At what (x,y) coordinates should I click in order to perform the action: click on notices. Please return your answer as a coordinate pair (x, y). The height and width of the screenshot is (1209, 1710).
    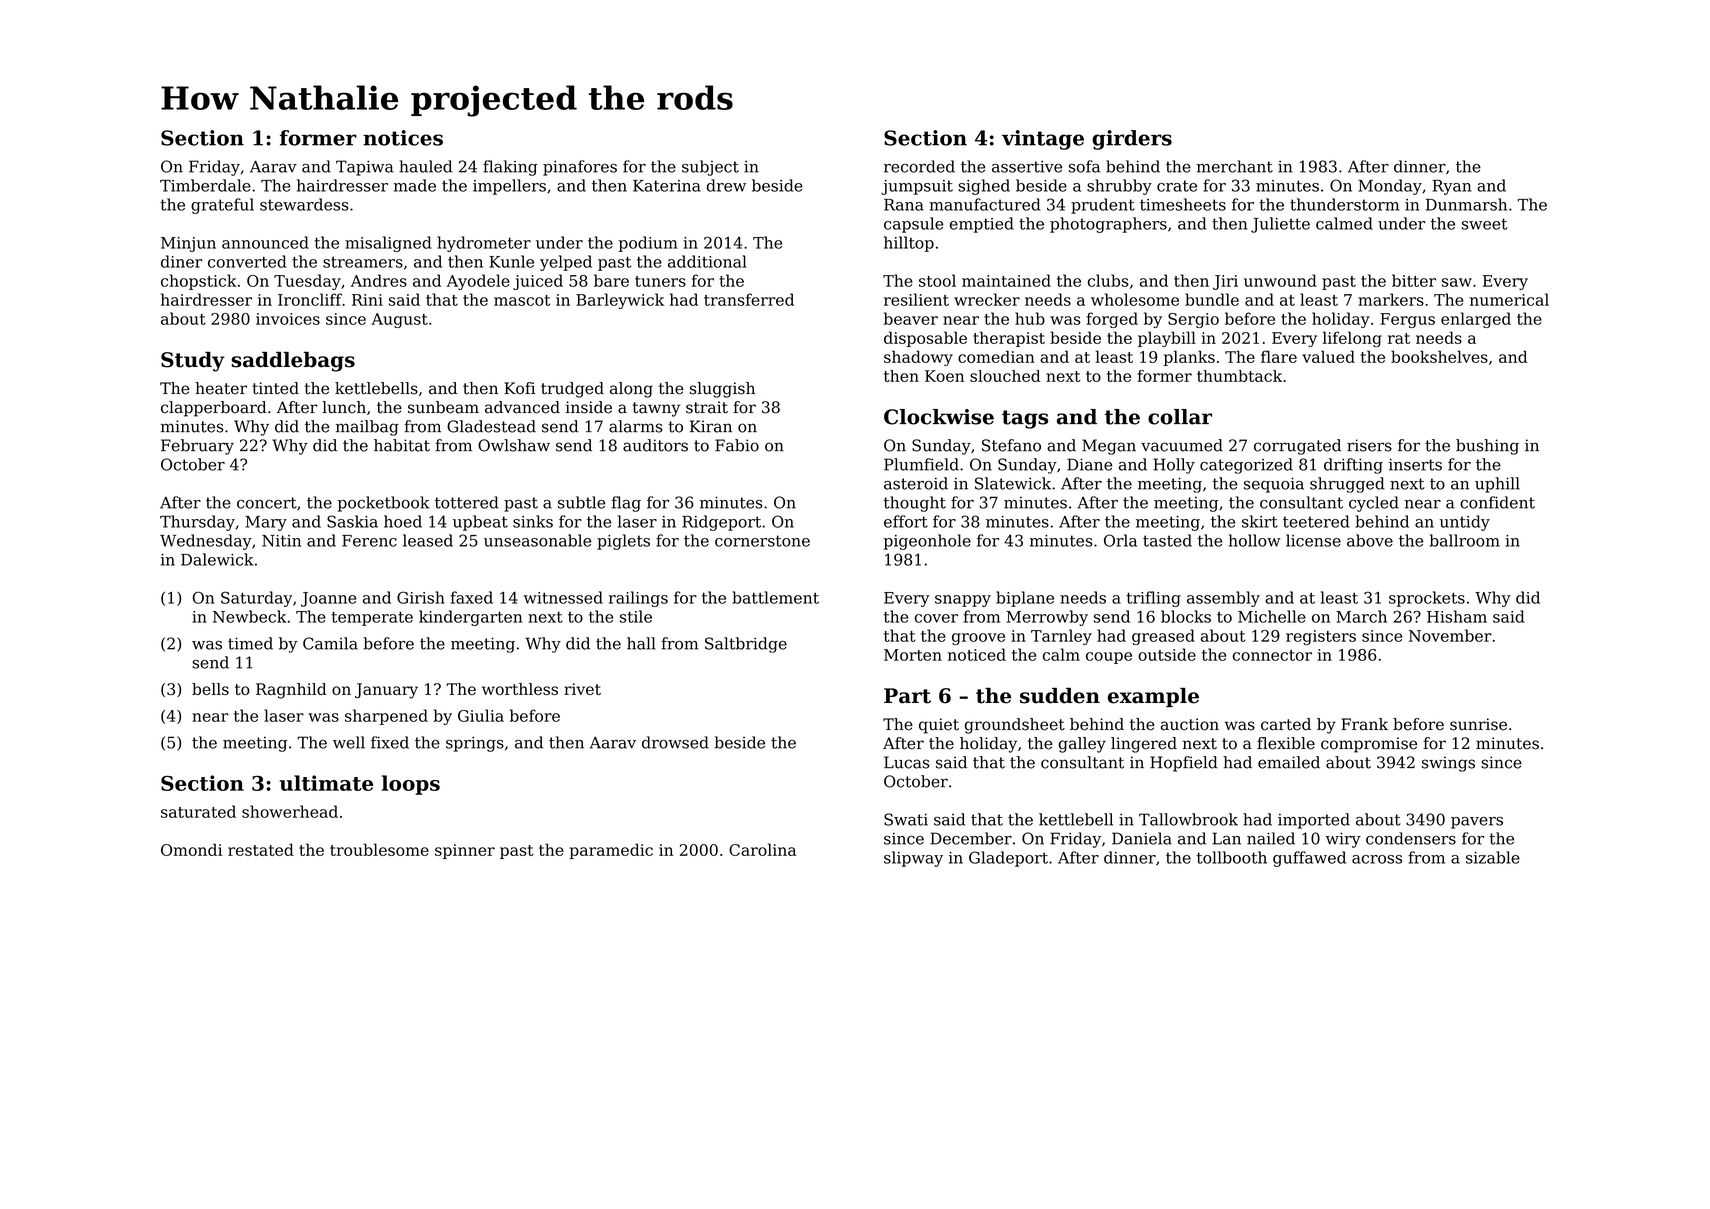
    Looking at the image, I should click on (403, 138).
